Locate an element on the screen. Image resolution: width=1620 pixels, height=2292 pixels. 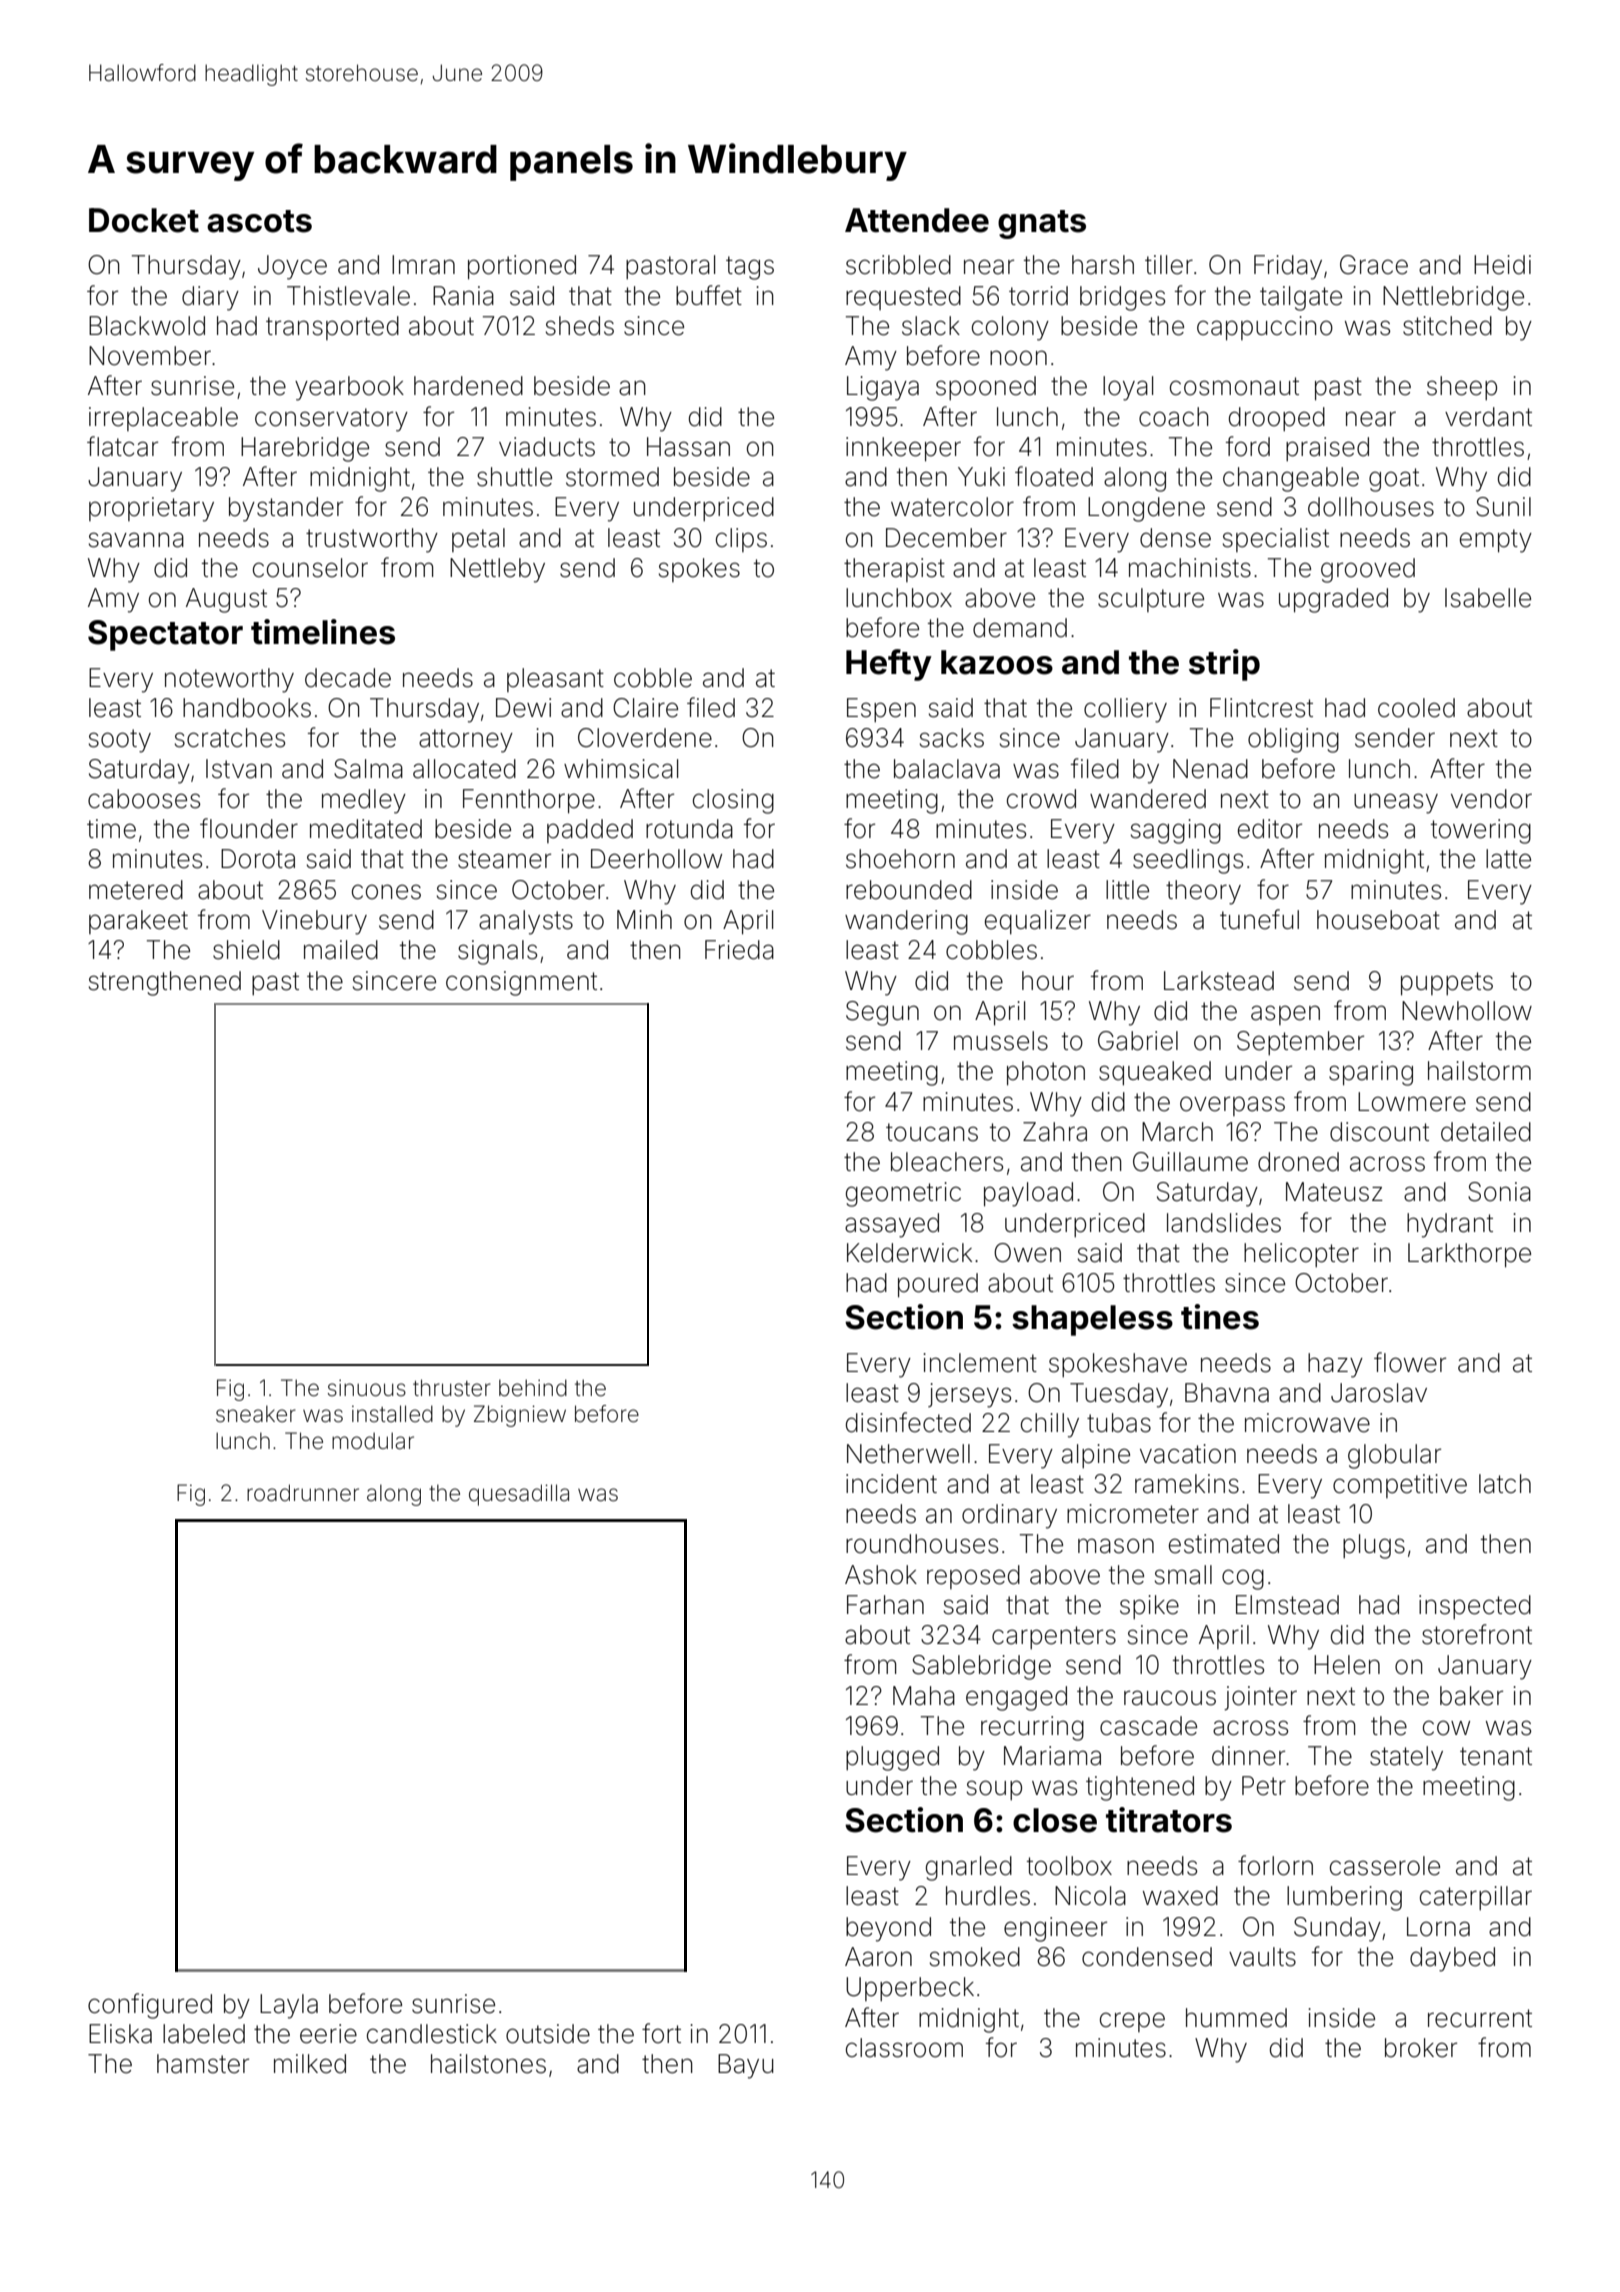
ascots is located at coordinates (259, 221).
